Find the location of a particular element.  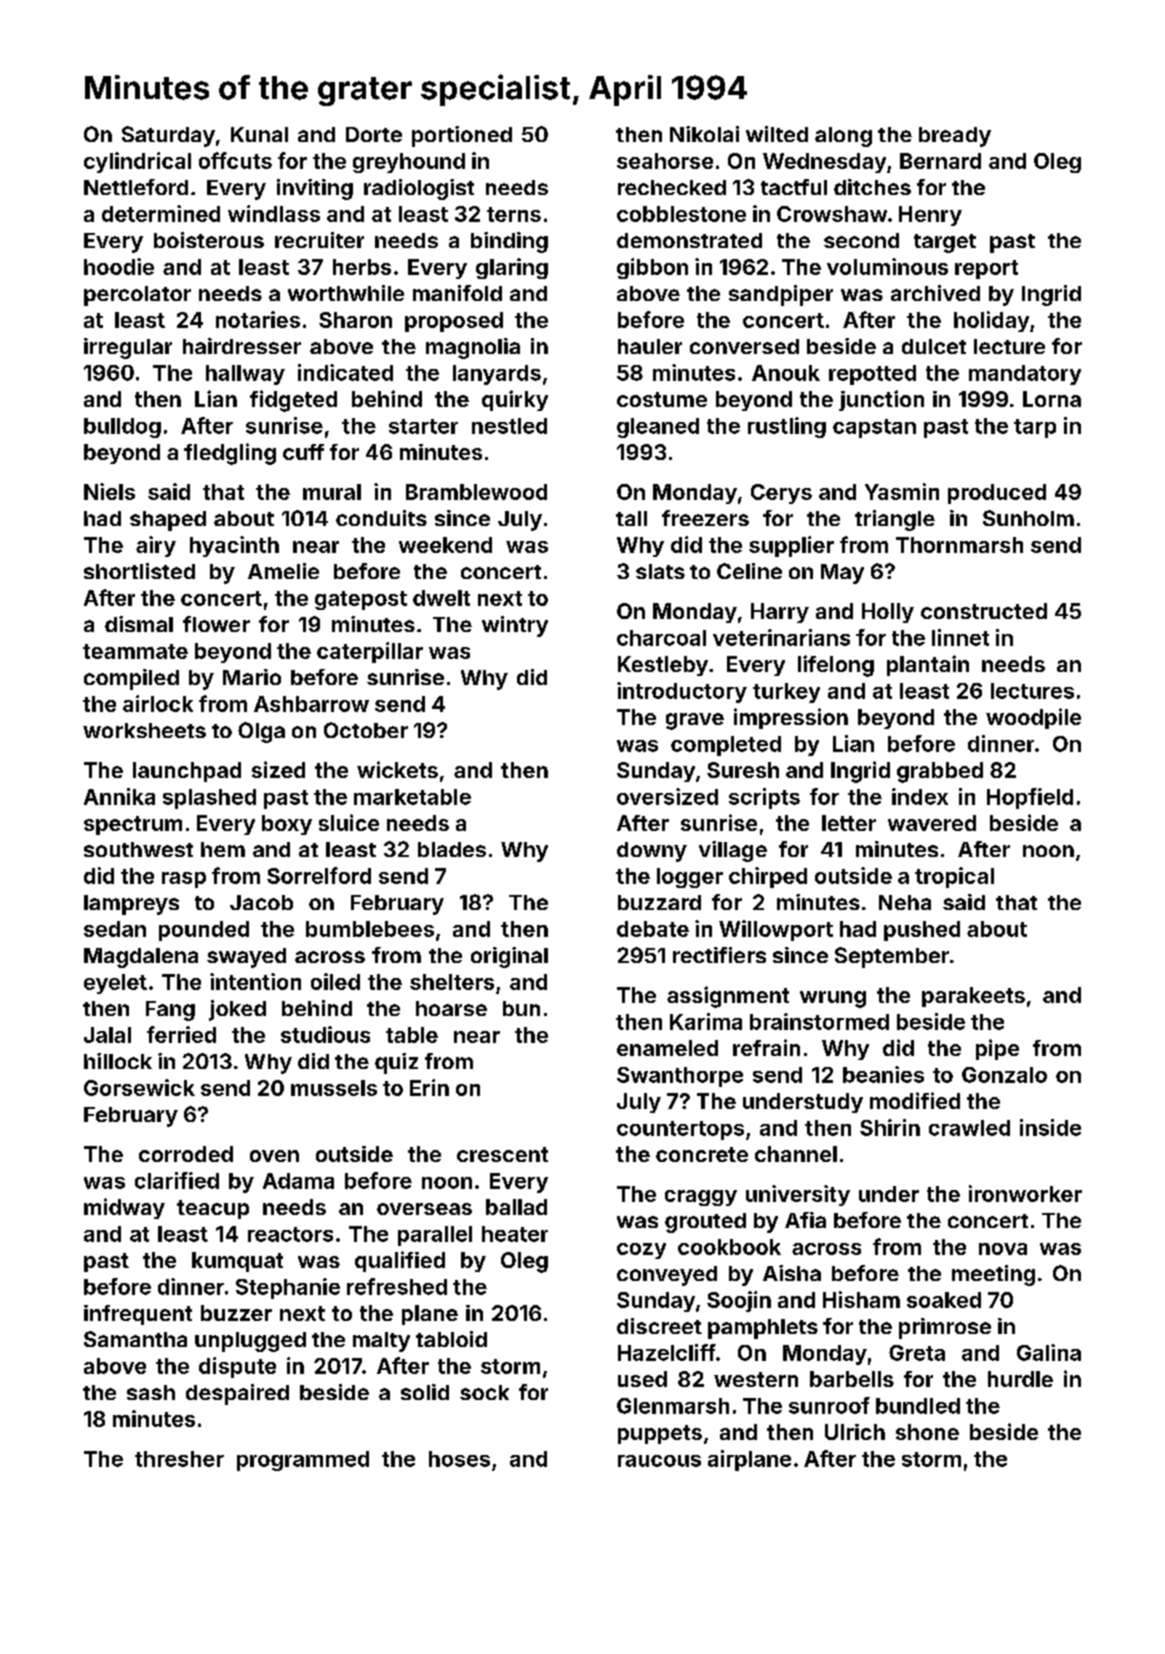

debate is located at coordinates (653, 929).
